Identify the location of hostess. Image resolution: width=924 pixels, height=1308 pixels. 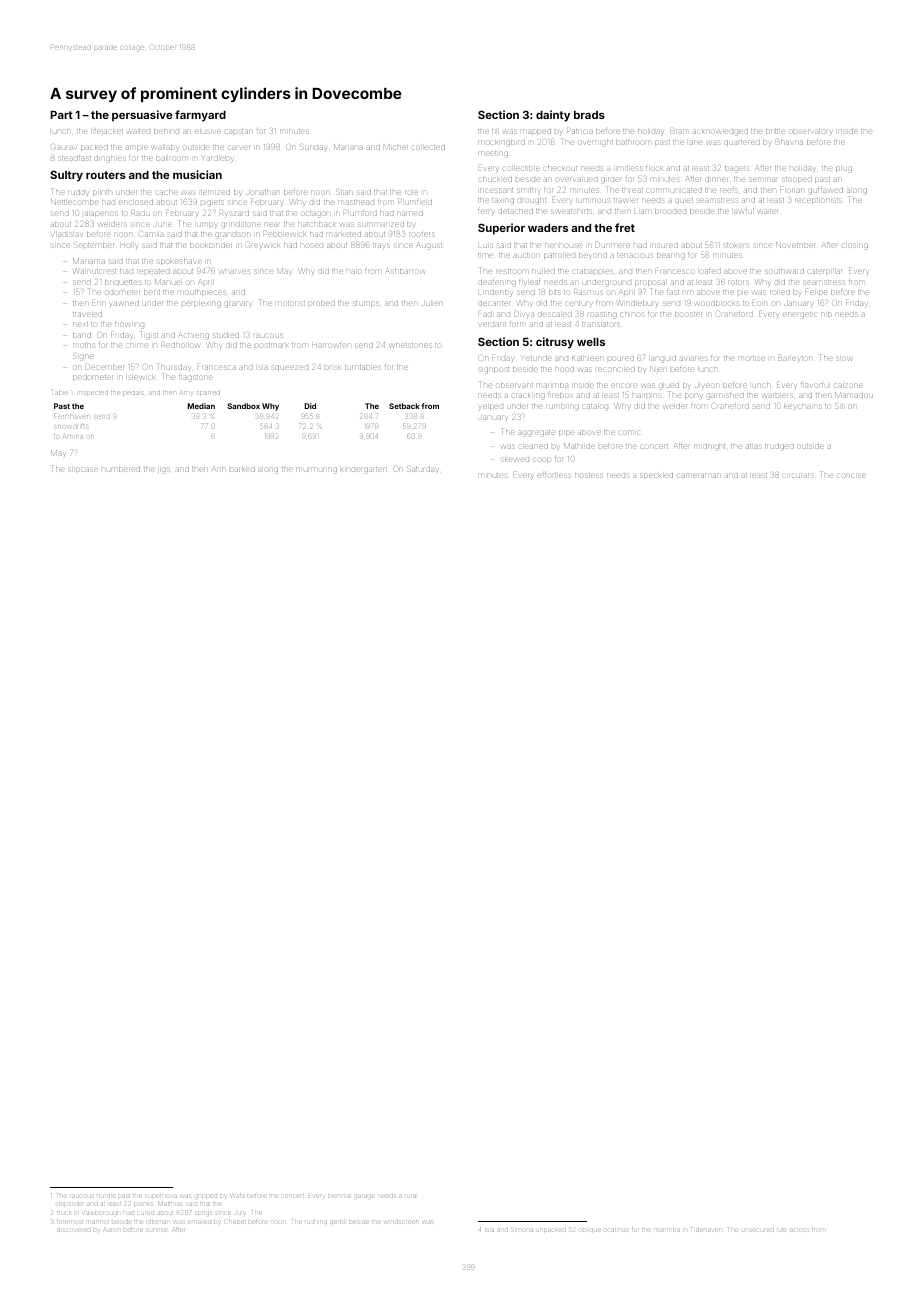
(589, 475).
